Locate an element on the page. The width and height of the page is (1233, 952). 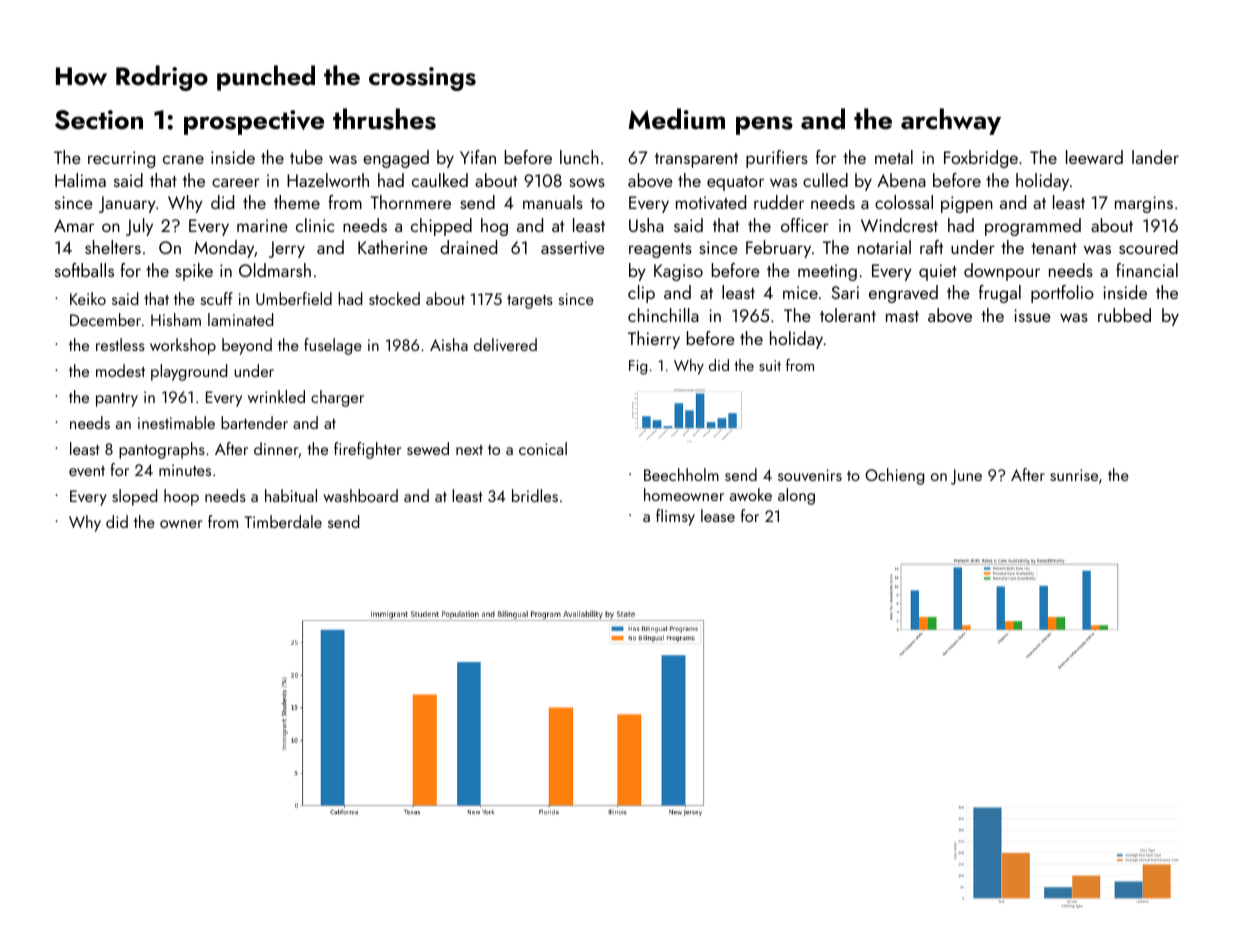
Keiko is located at coordinates (88, 298).
